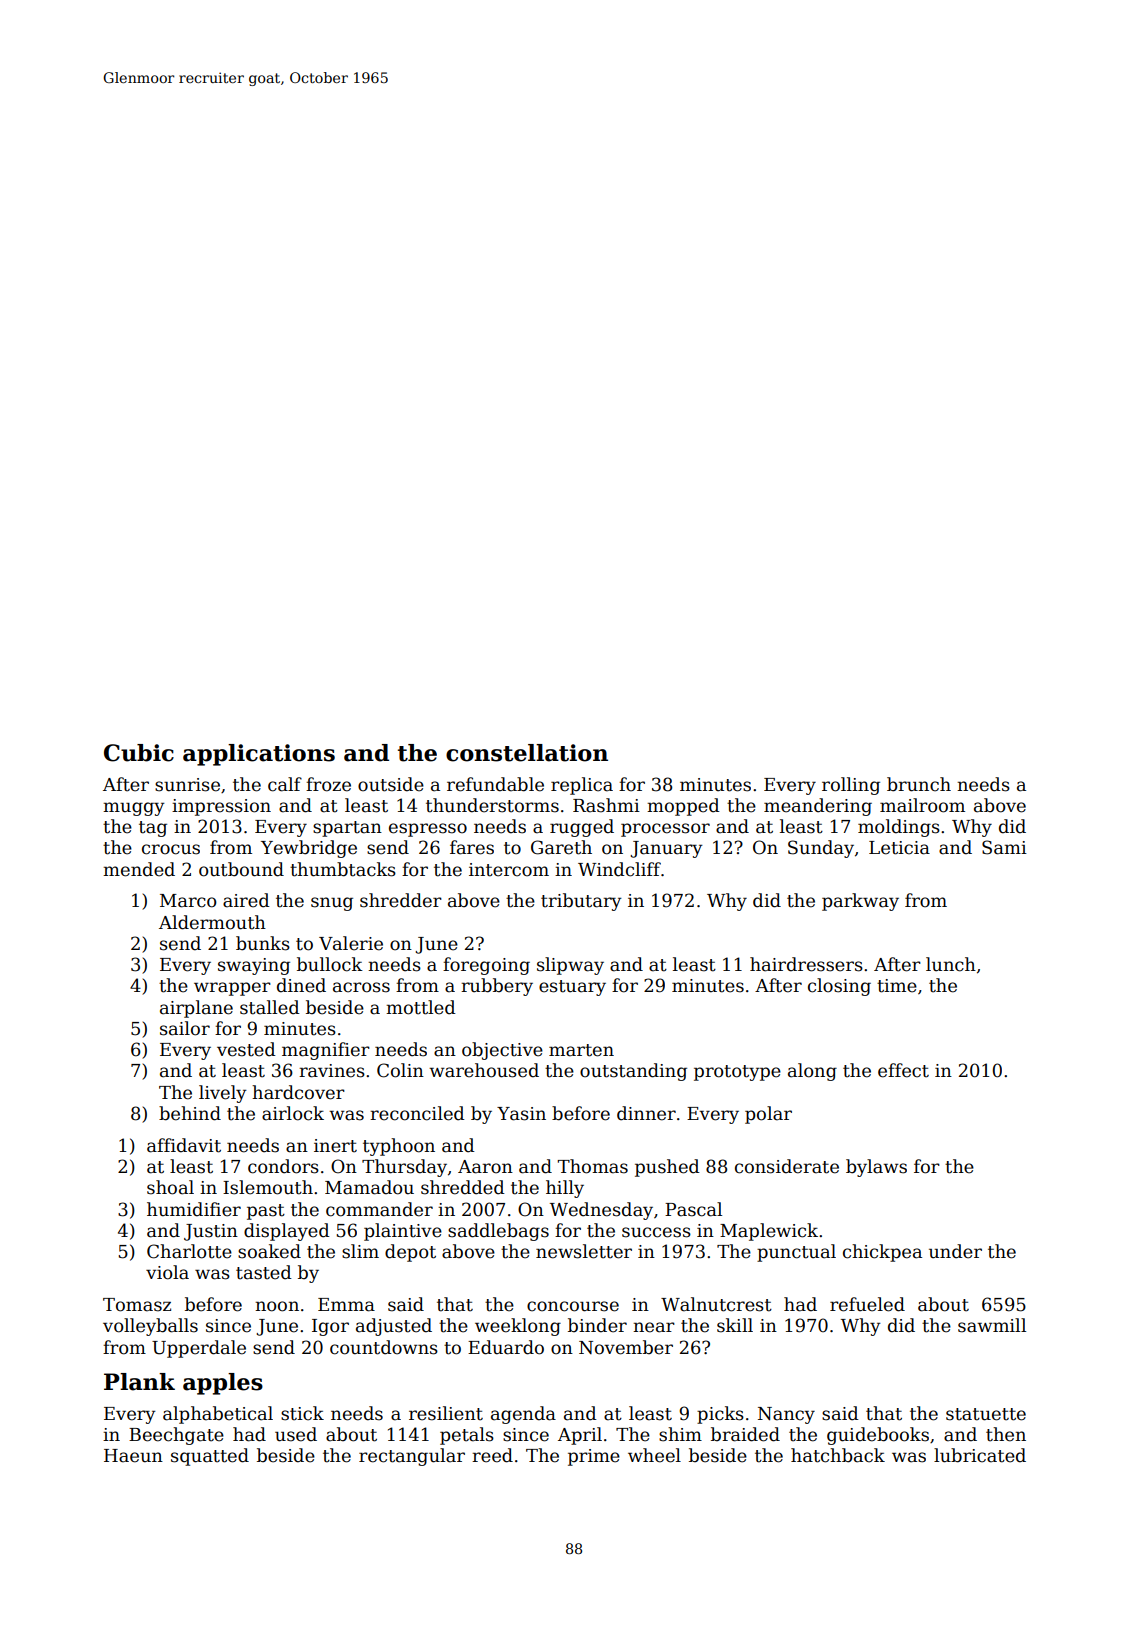  What do you see at coordinates (876, 1168) in the page?
I see `bylaws` at bounding box center [876, 1168].
